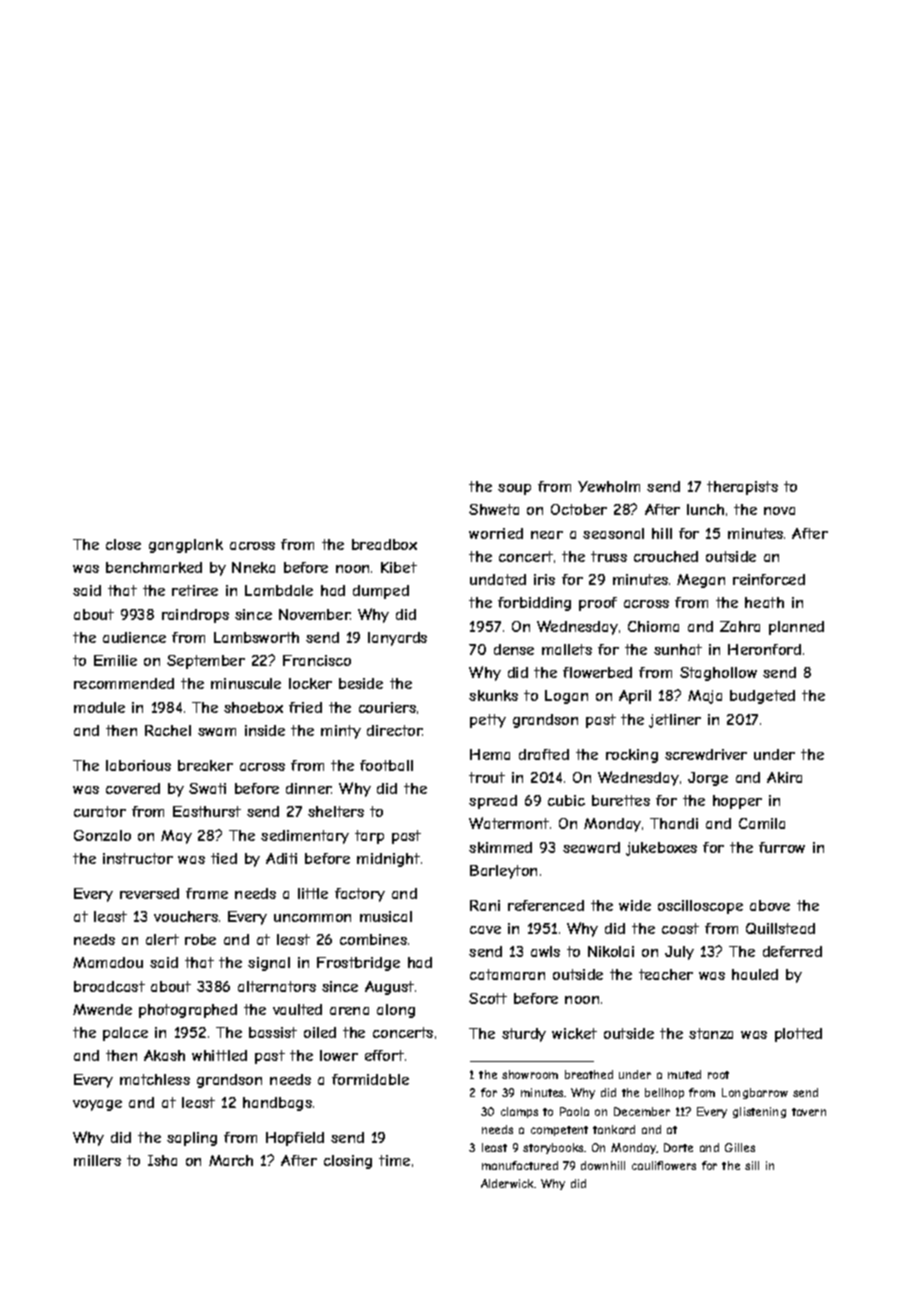 Image resolution: width=908 pixels, height=1316 pixels. What do you see at coordinates (186, 916) in the image?
I see `vouchers` at bounding box center [186, 916].
